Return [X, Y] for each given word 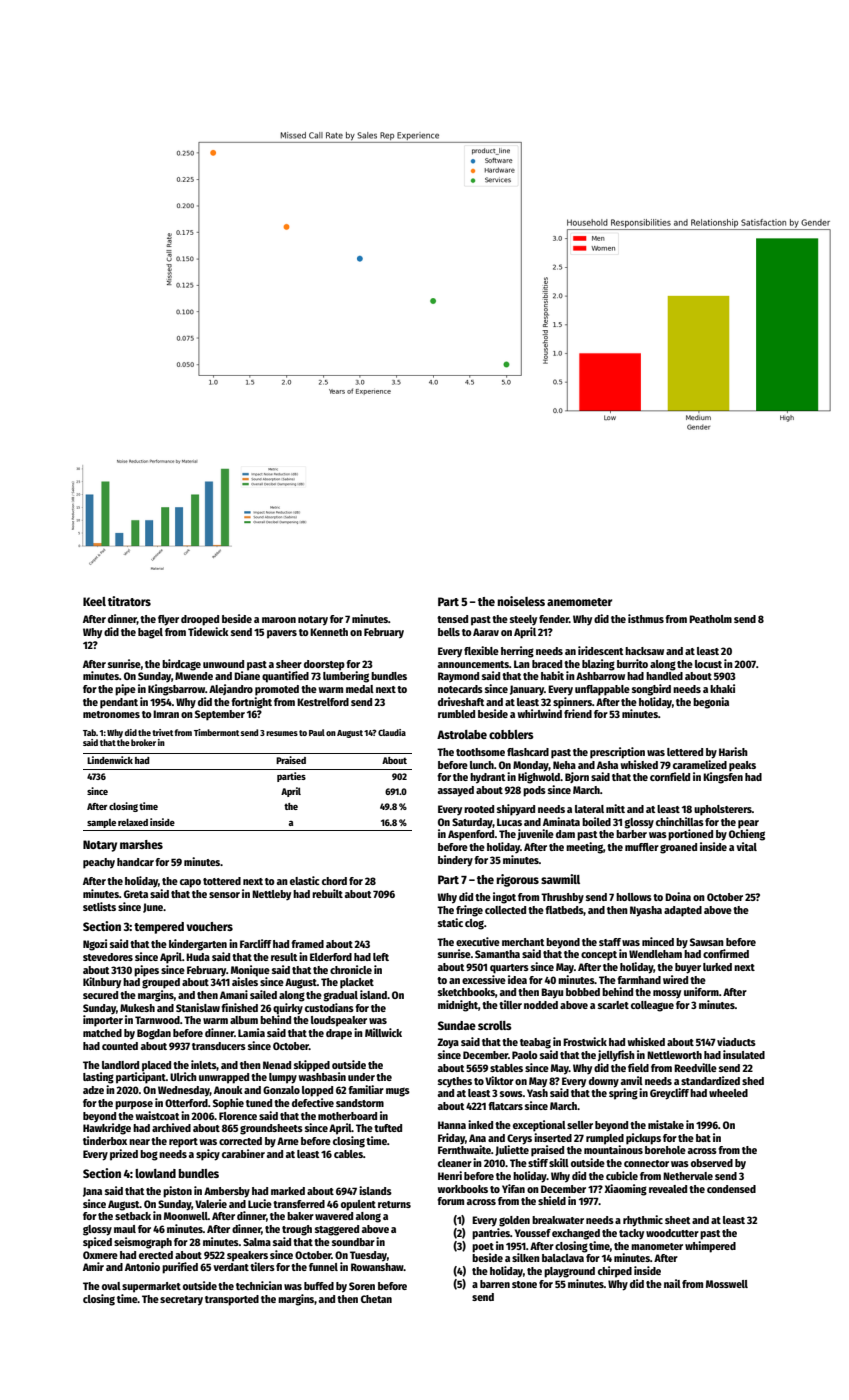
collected [505, 910]
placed [156, 1066]
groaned [678, 848]
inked [480, 1124]
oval [111, 1286]
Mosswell [727, 1284]
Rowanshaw [377, 1267]
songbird [651, 690]
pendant [119, 703]
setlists [99, 906]
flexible [481, 650]
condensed [731, 1189]
